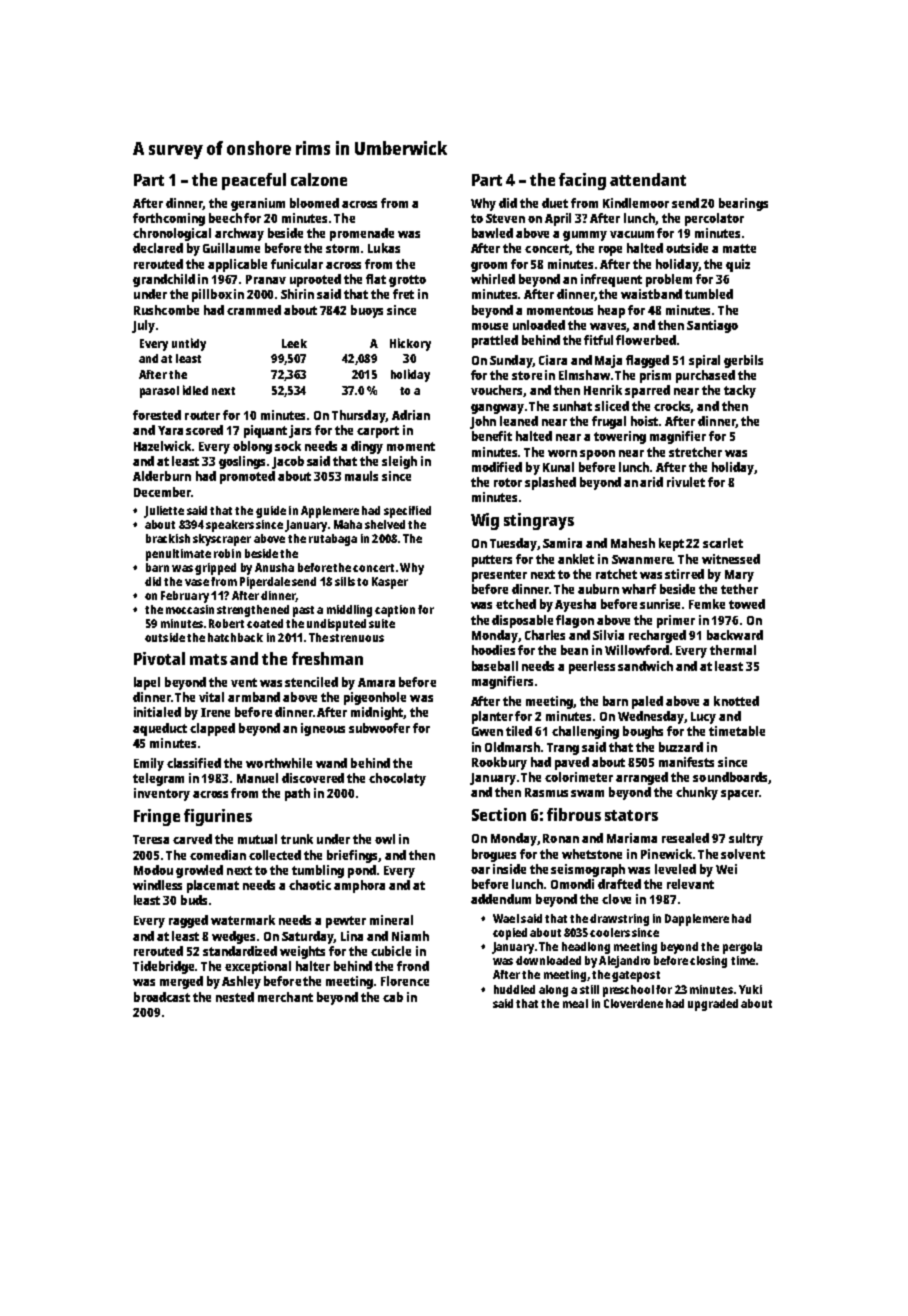  What do you see at coordinates (395, 611) in the document?
I see `caption` at bounding box center [395, 611].
